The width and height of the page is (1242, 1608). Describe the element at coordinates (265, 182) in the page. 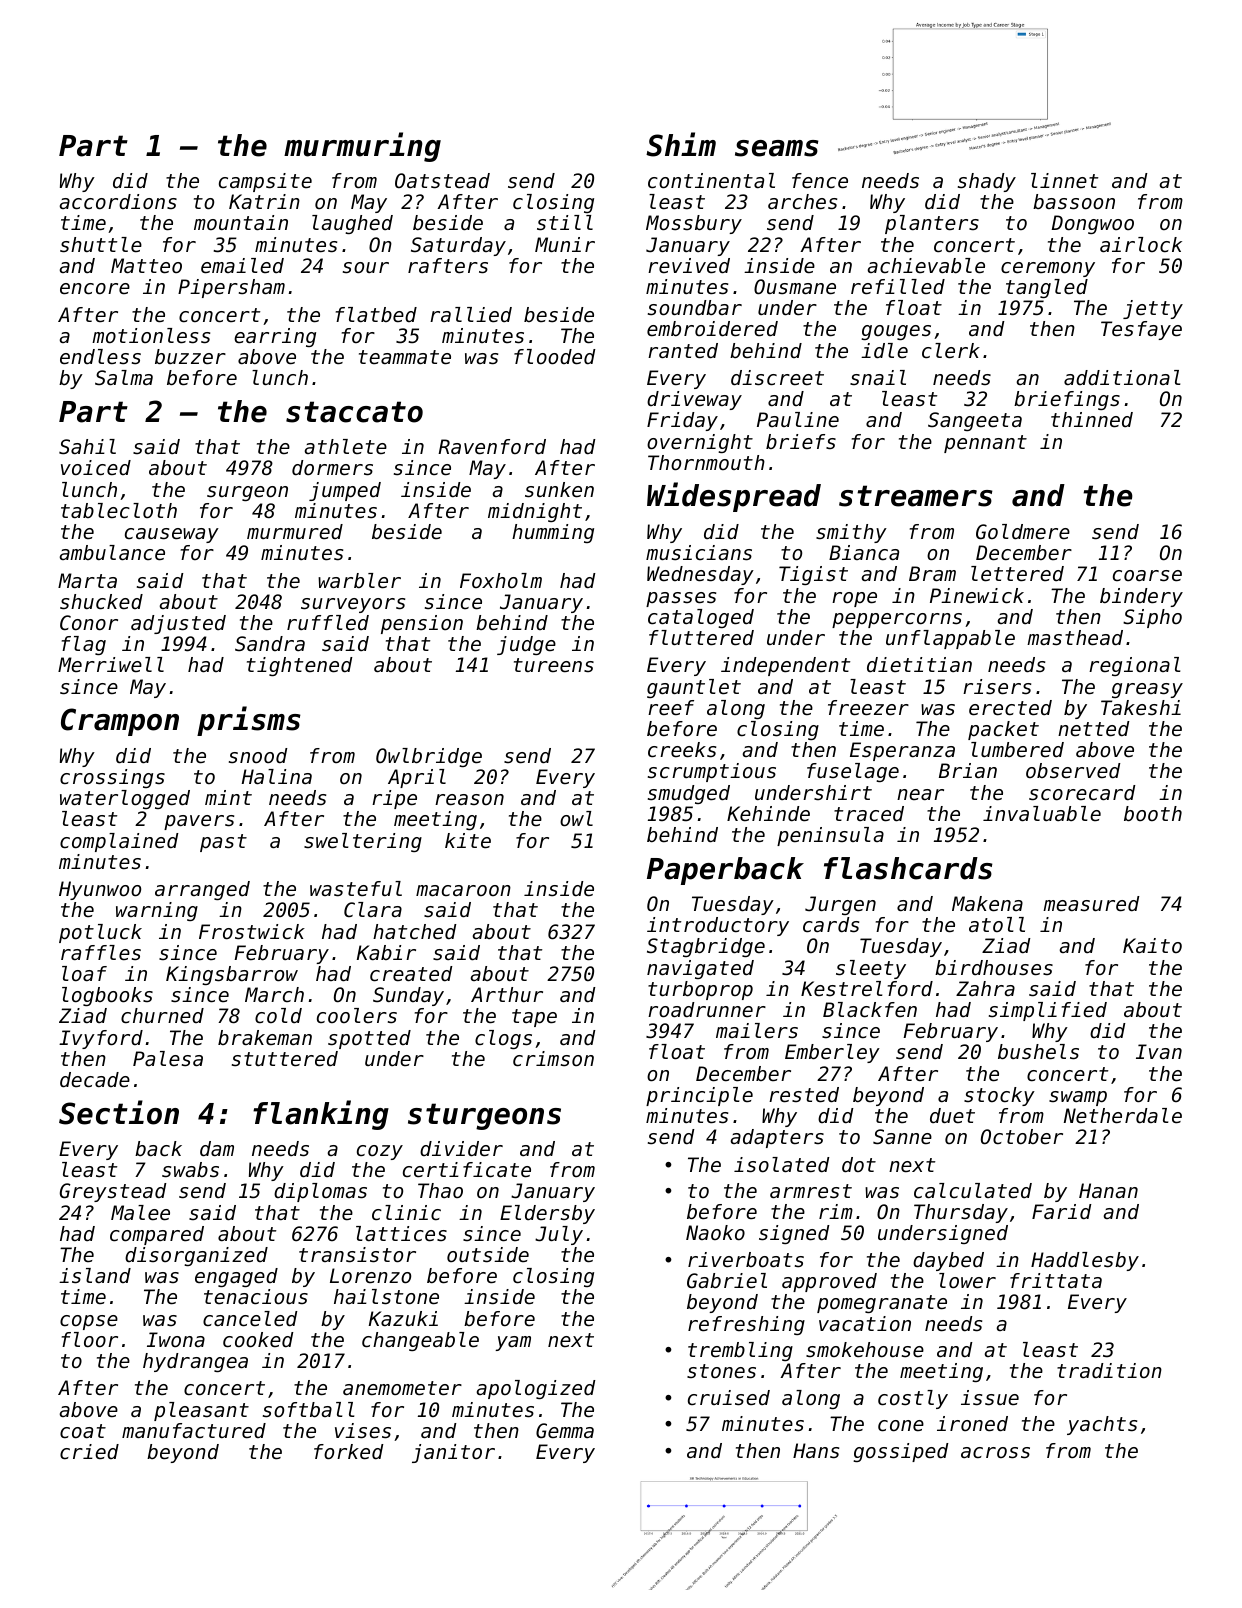

I see `campsite` at that location.
